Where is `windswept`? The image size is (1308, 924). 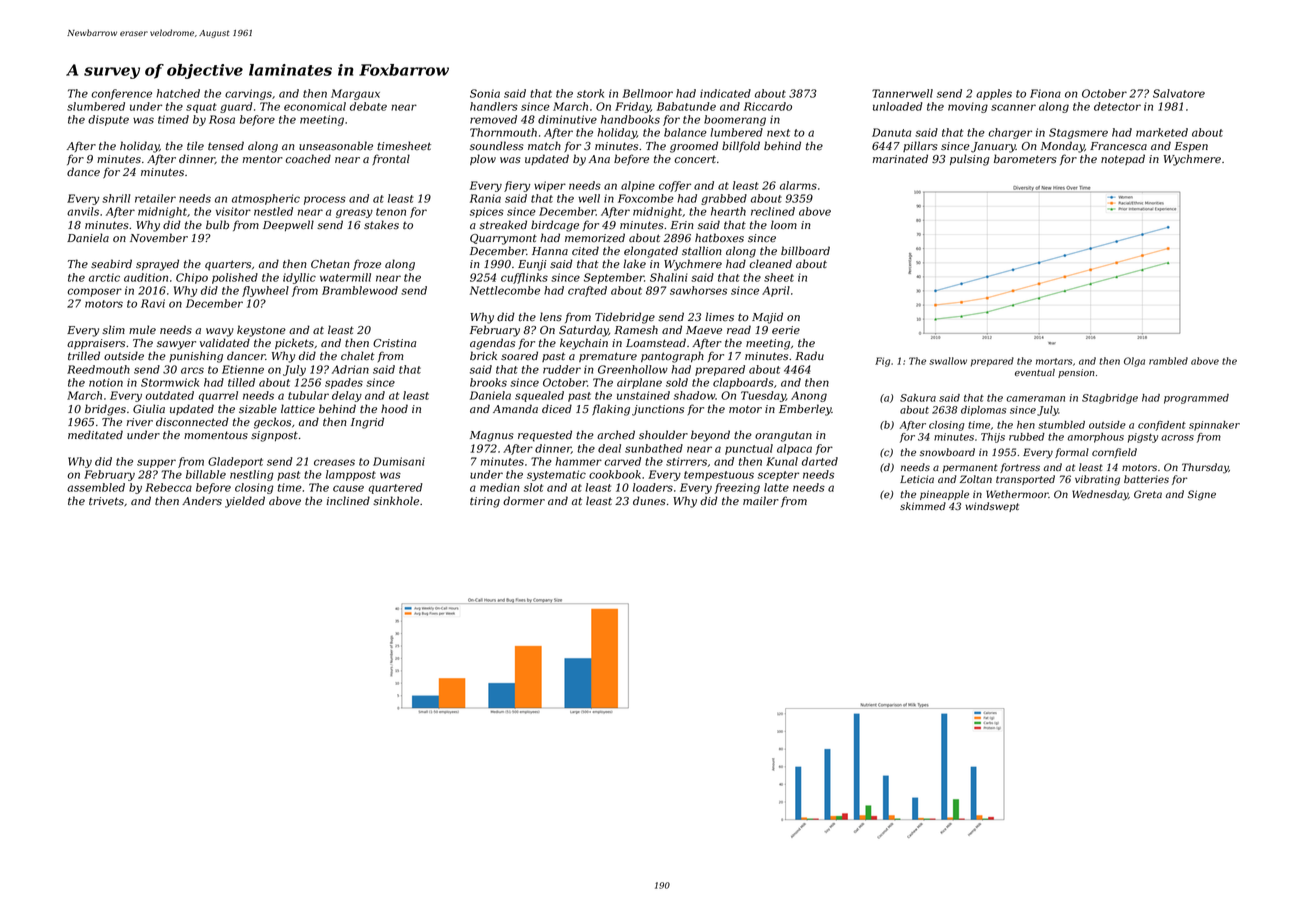 windswept is located at coordinates (992, 507).
